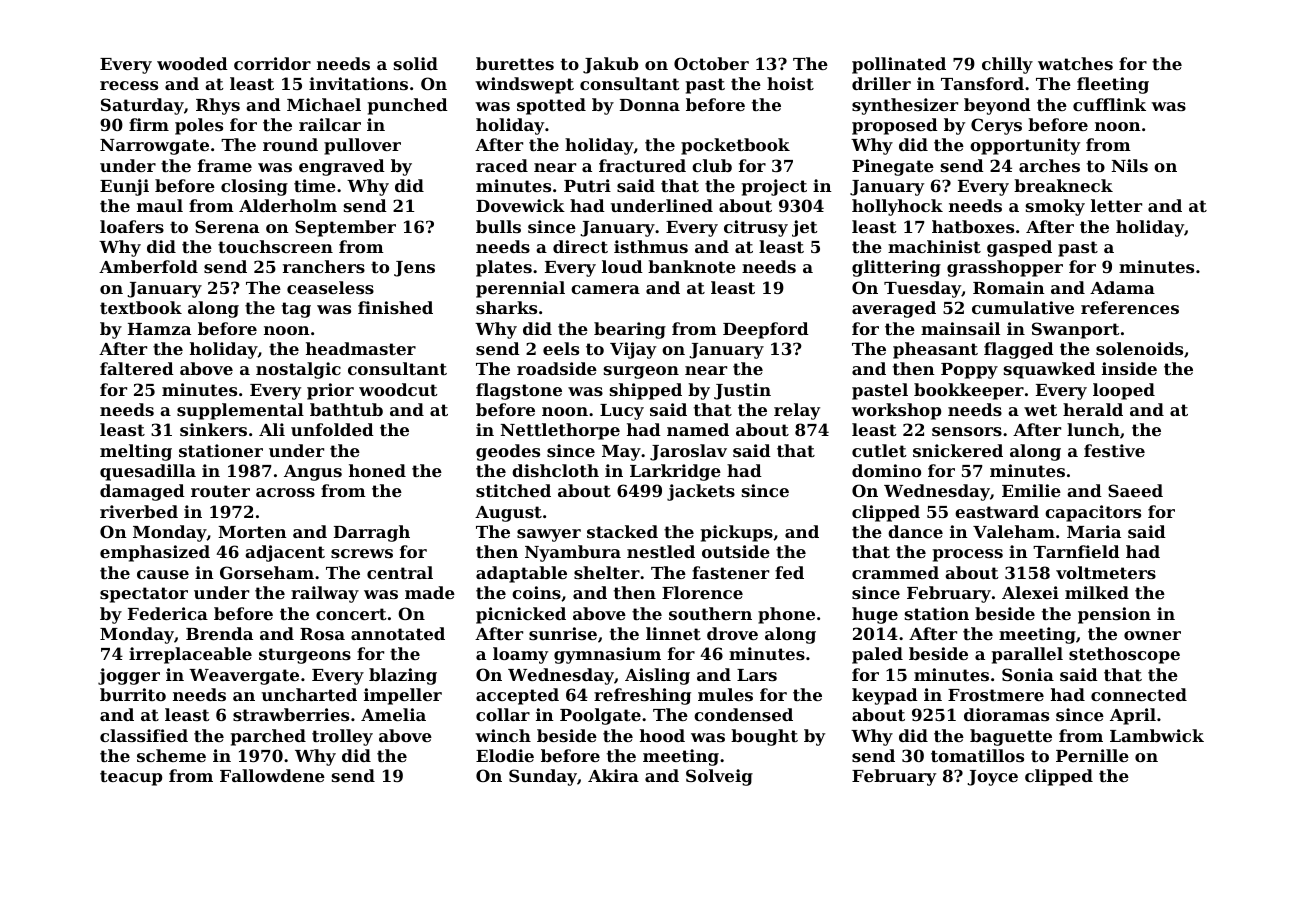 This document has height=924, width=1308. I want to click on burettes, so click(515, 63).
